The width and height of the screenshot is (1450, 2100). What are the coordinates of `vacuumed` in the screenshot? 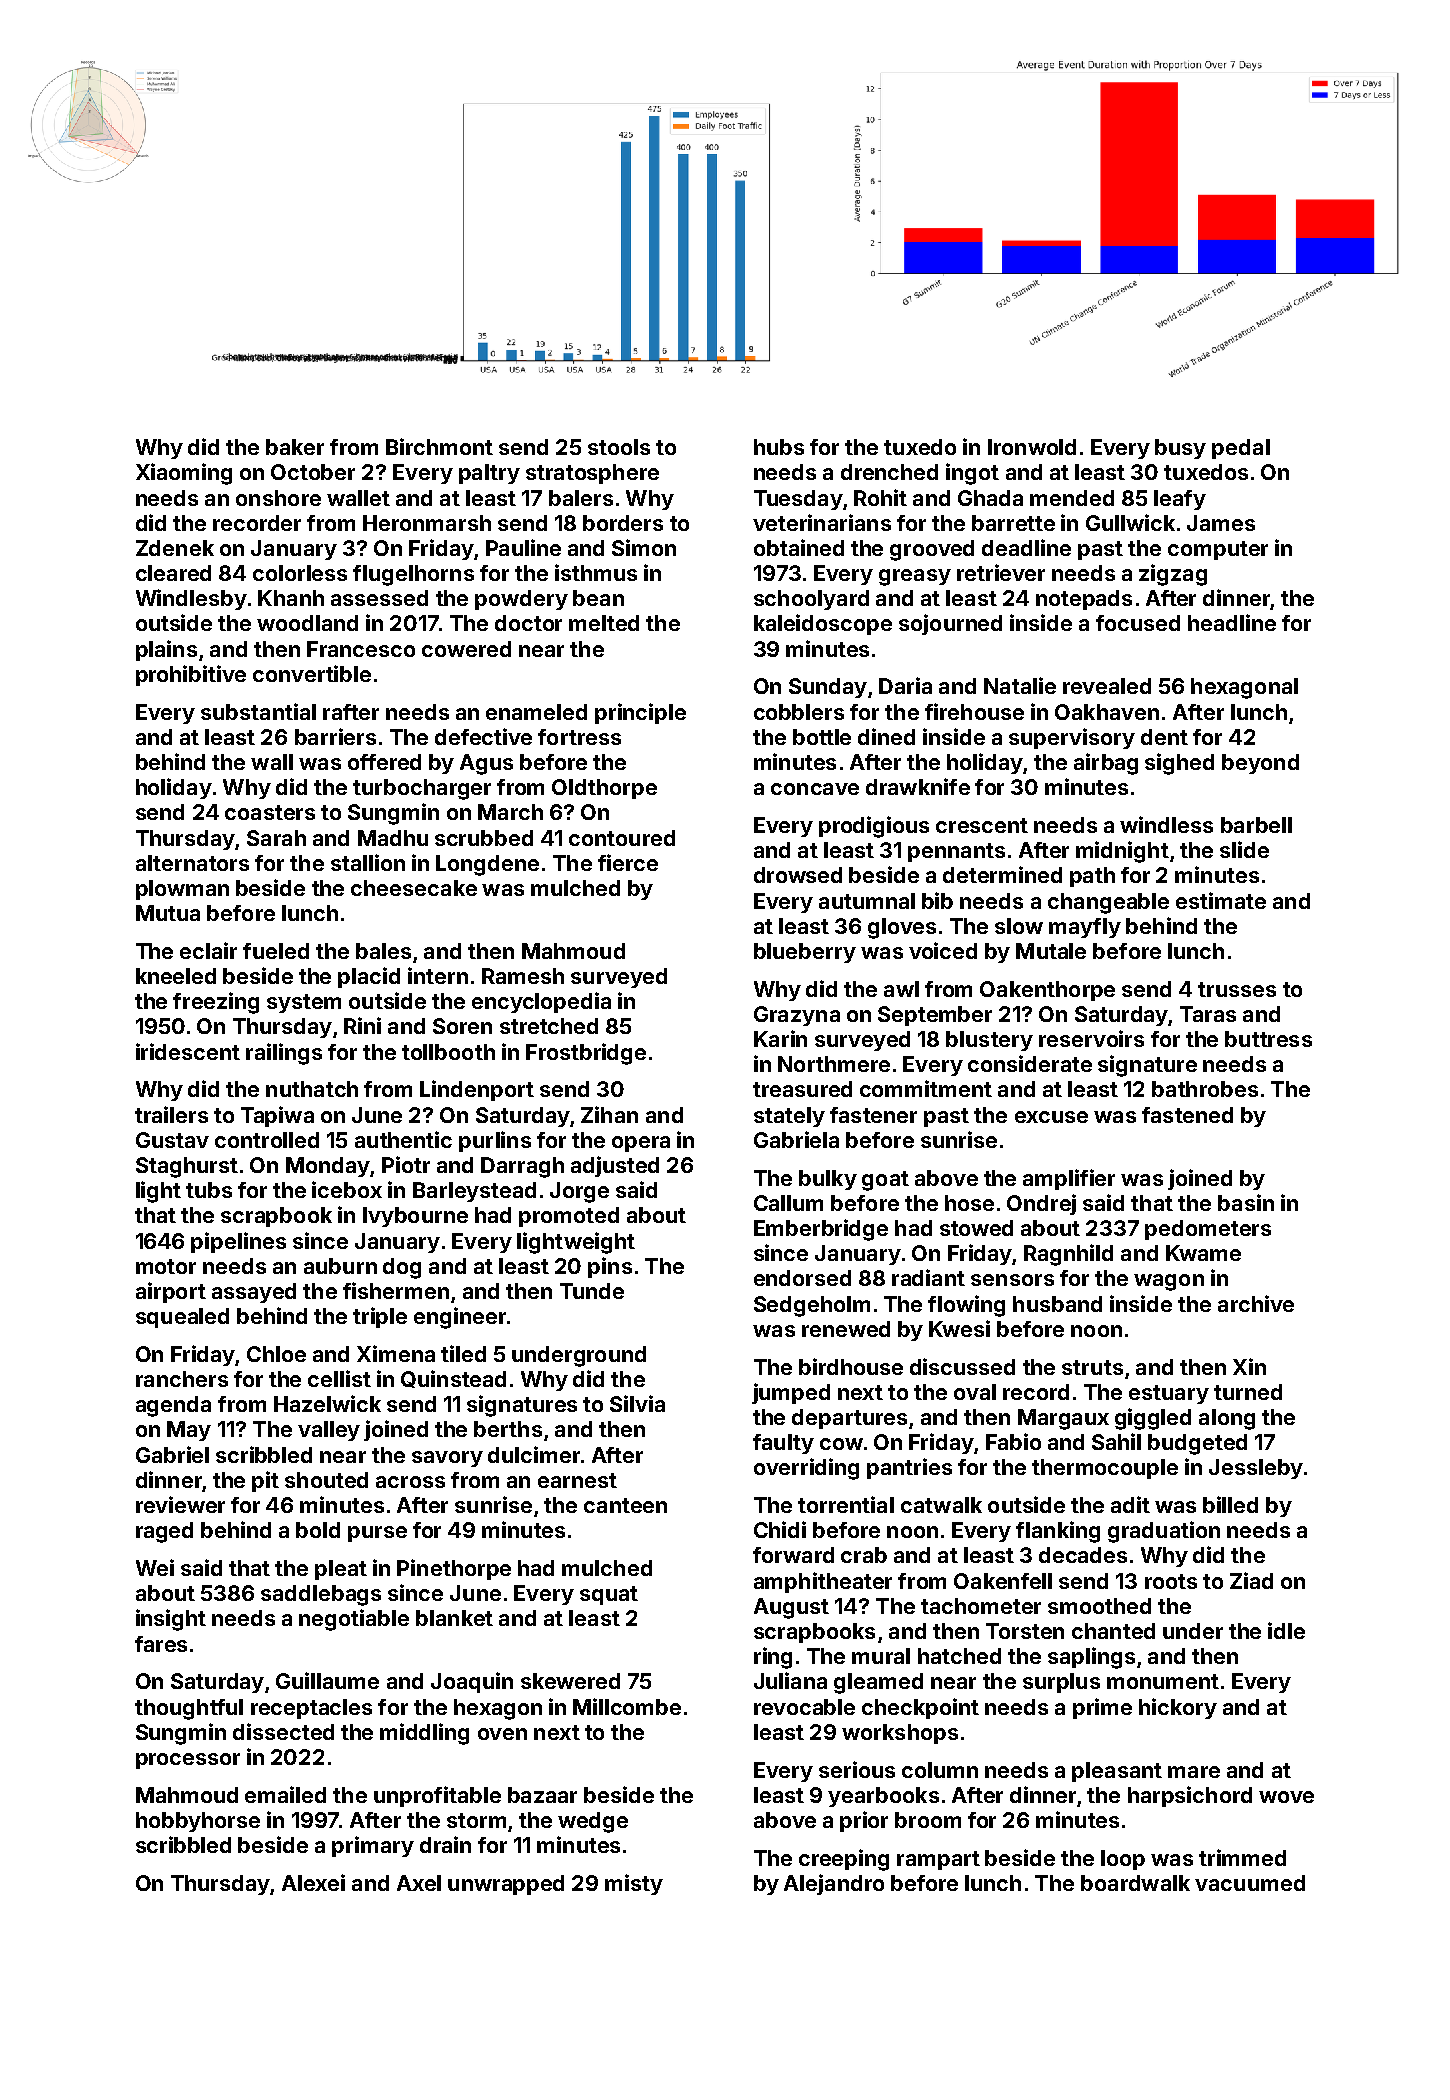 It's located at (1250, 1883).
